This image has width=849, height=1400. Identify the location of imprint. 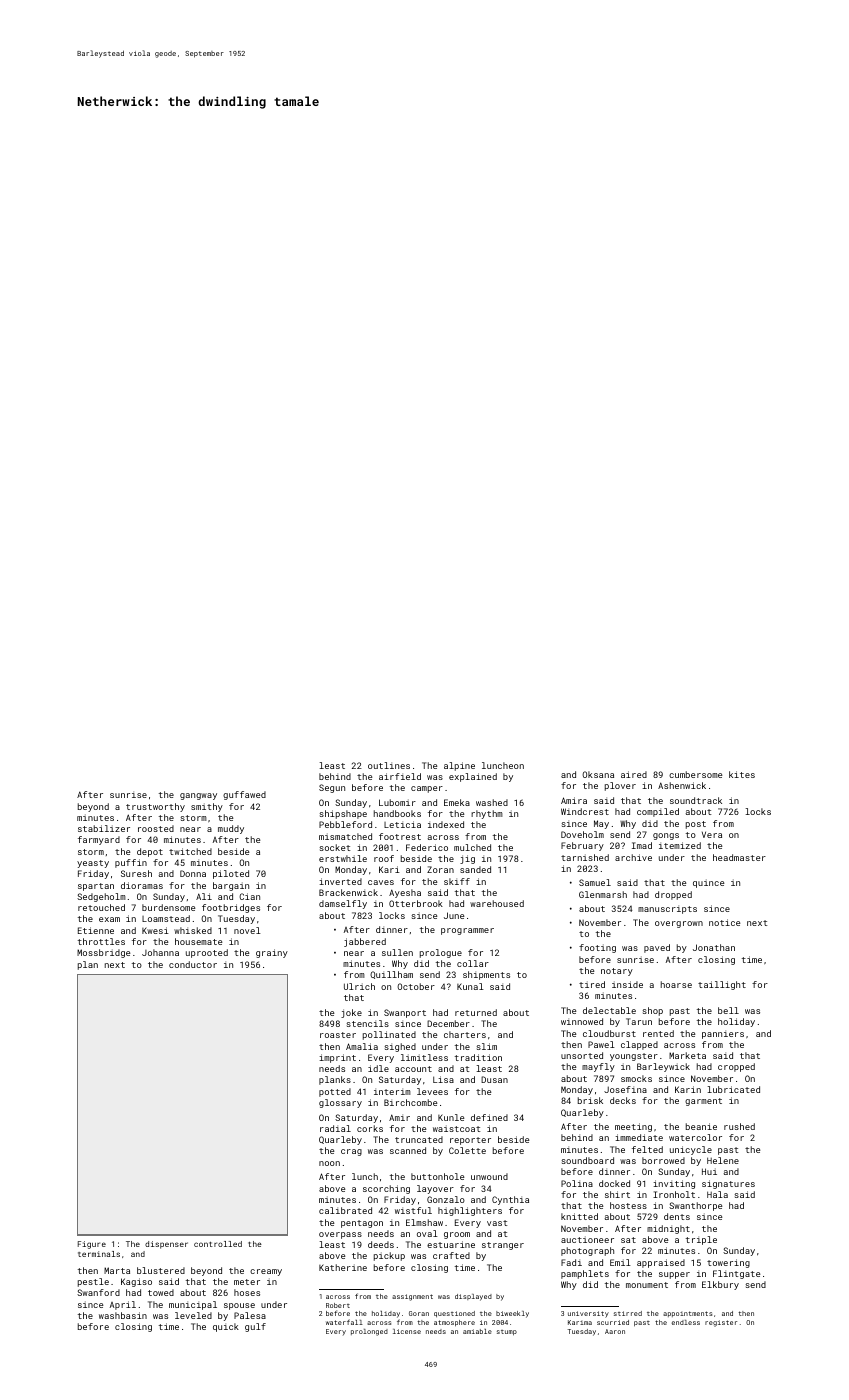
(337, 1058).
